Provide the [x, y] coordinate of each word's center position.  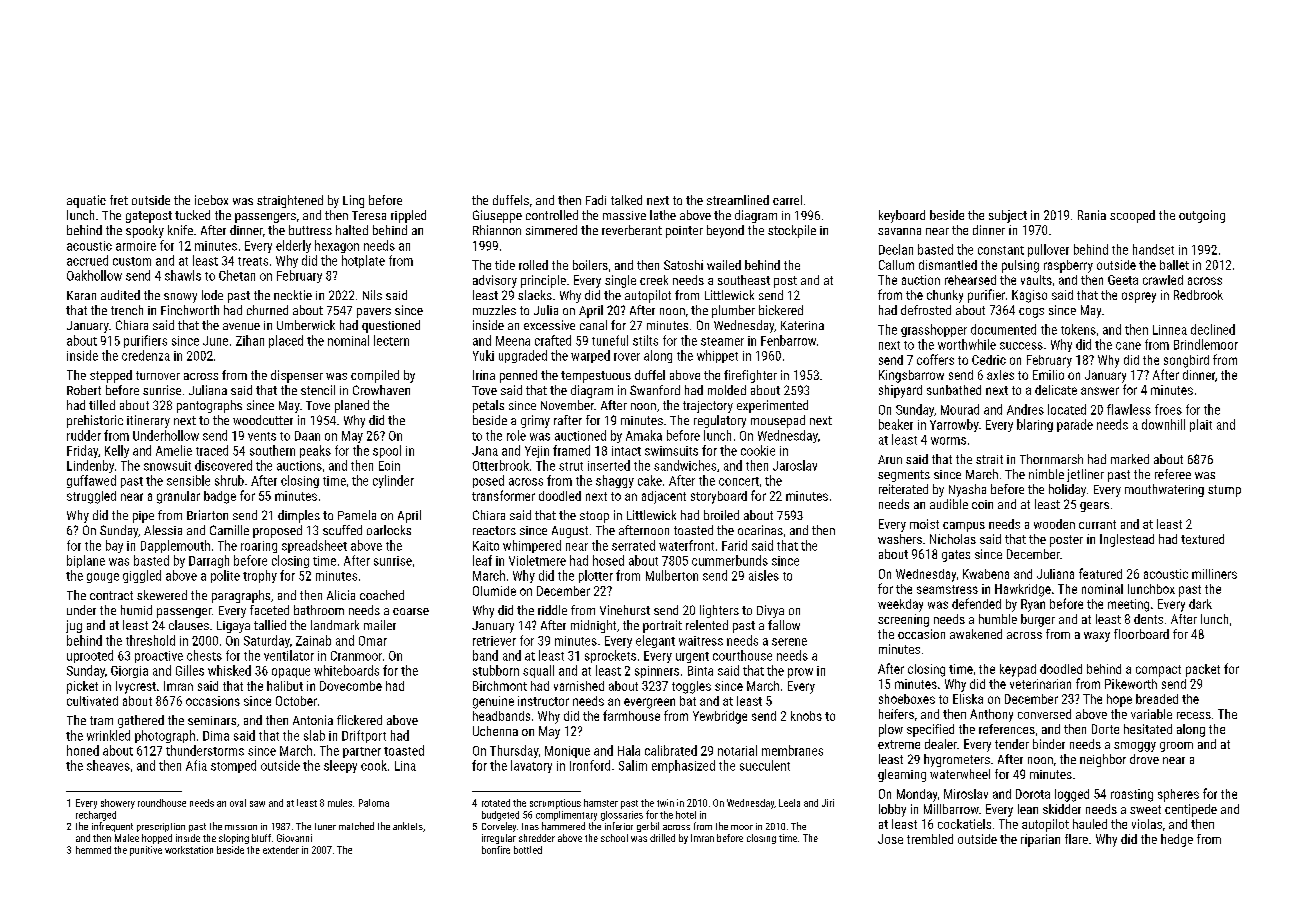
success [1021, 346]
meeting [1128, 605]
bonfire [496, 850]
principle [543, 281]
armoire [136, 246]
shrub [229, 480]
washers [900, 539]
